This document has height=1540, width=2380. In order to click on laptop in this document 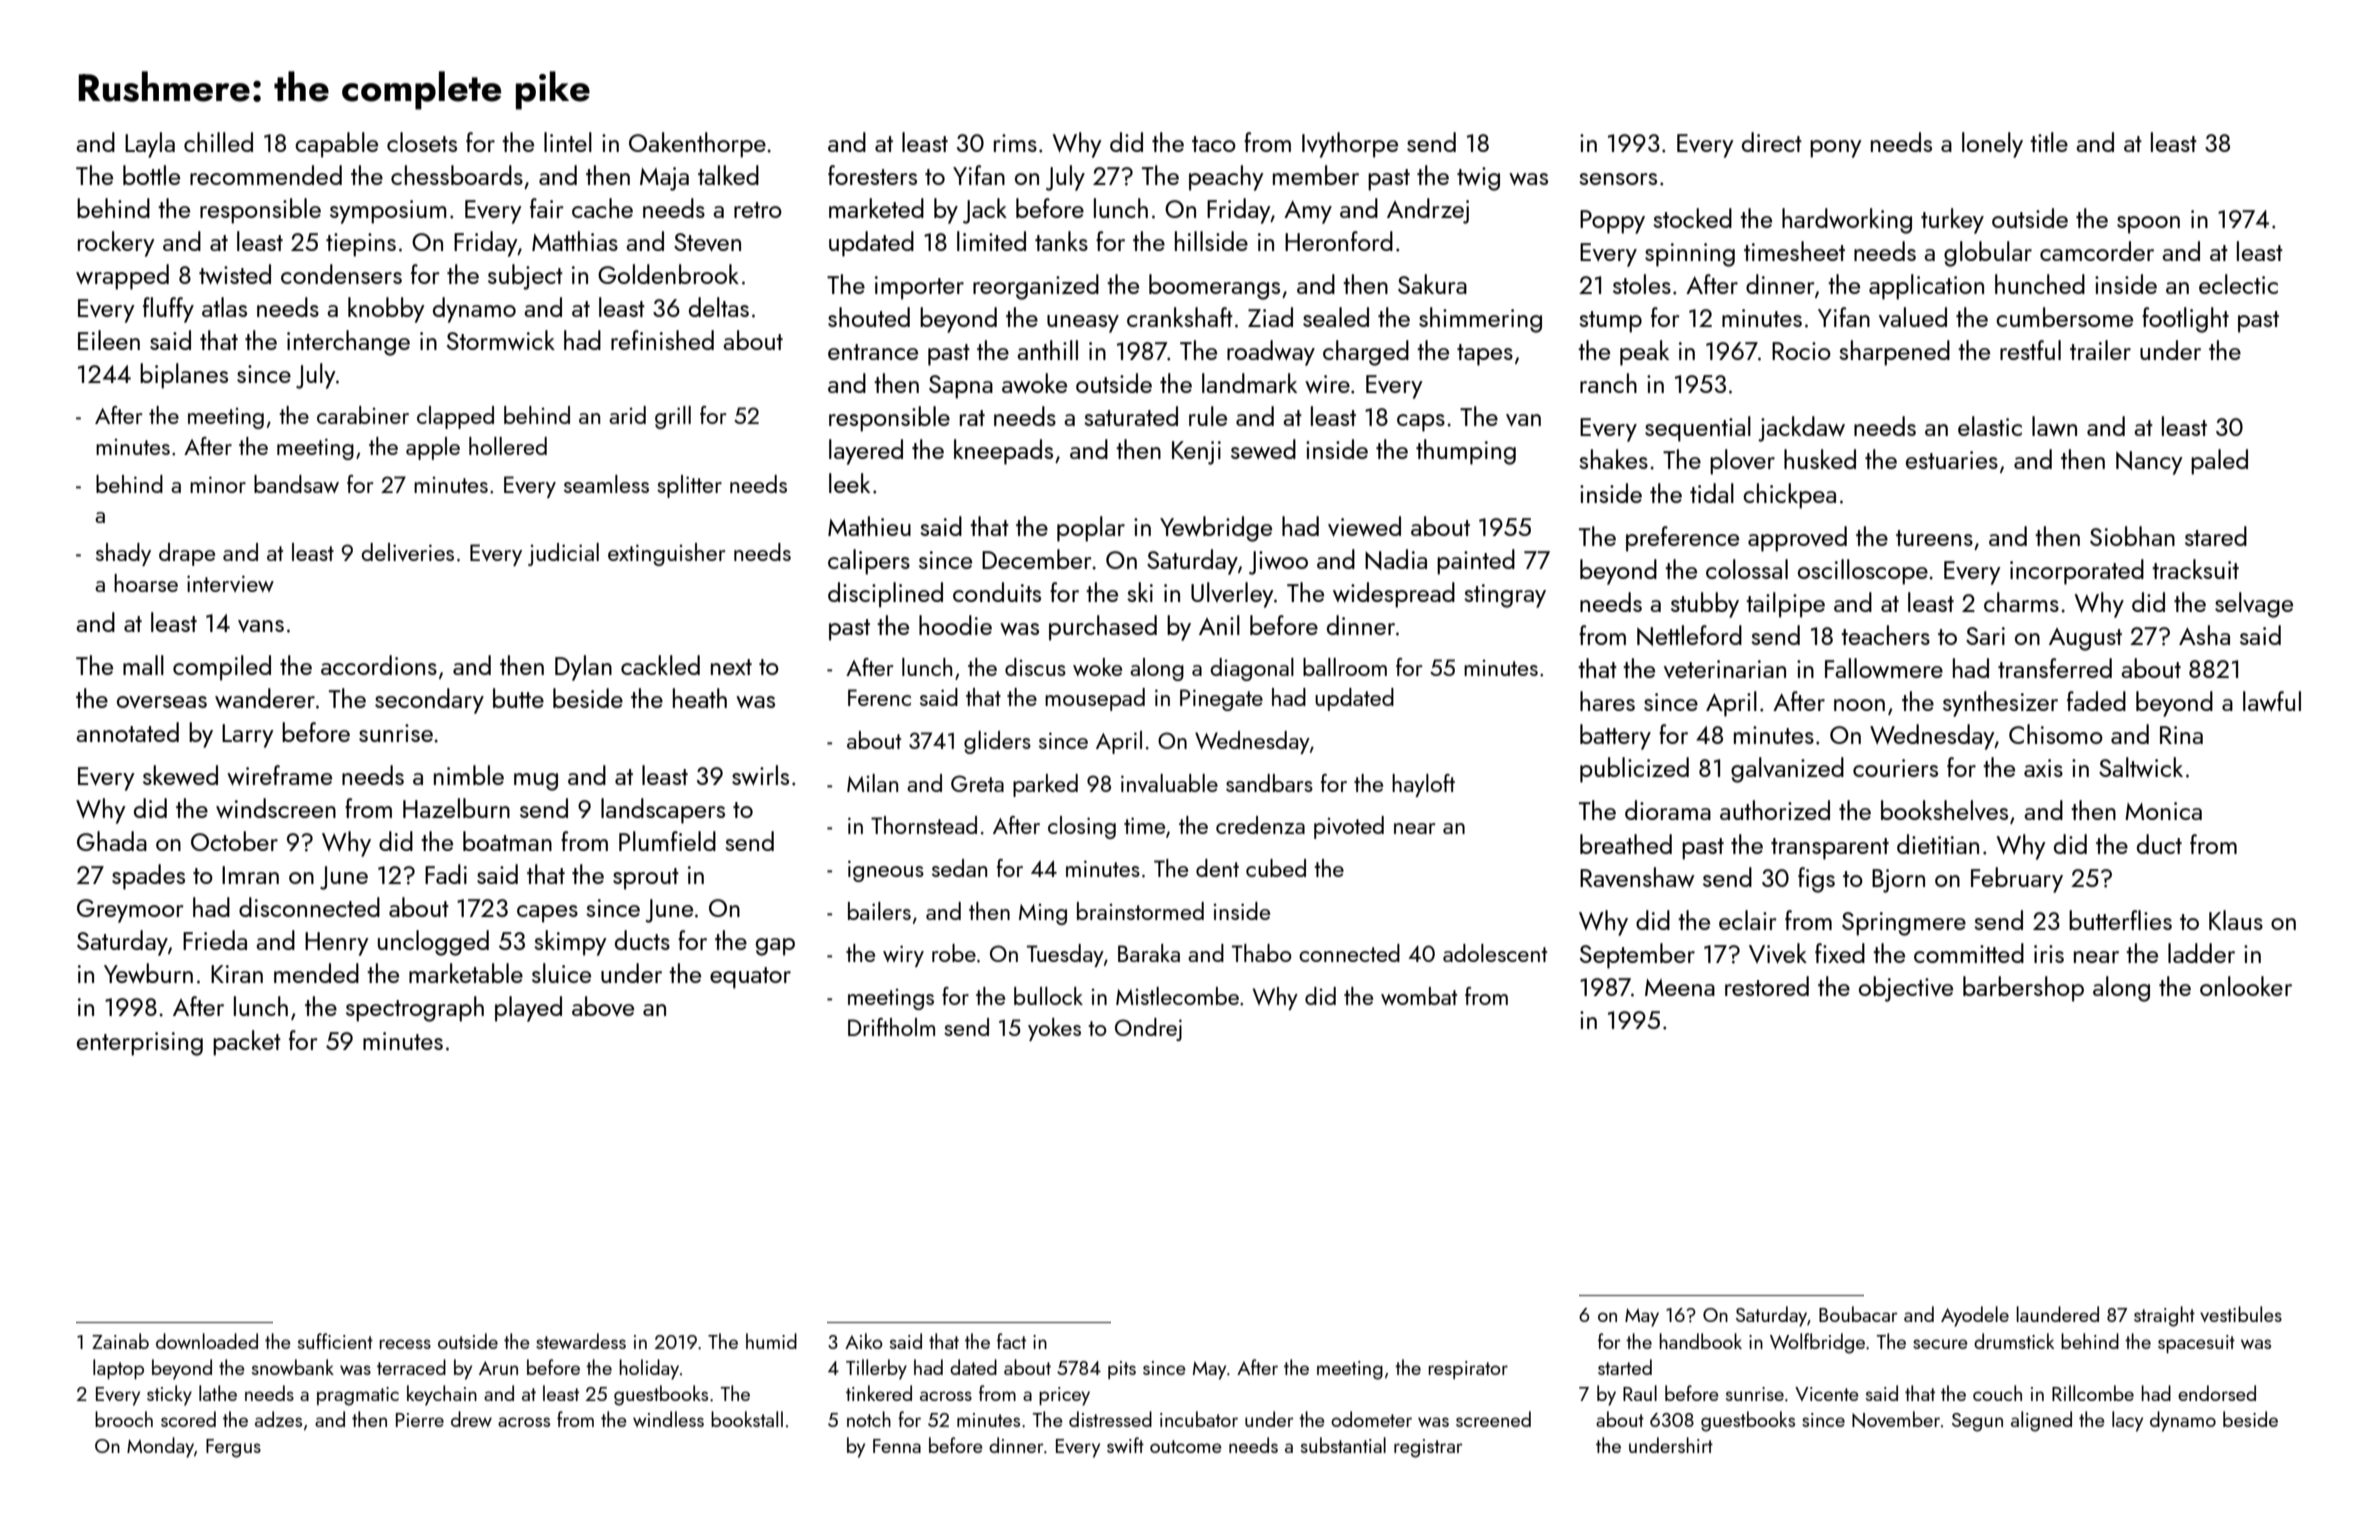, I will do `click(118, 1369)`.
